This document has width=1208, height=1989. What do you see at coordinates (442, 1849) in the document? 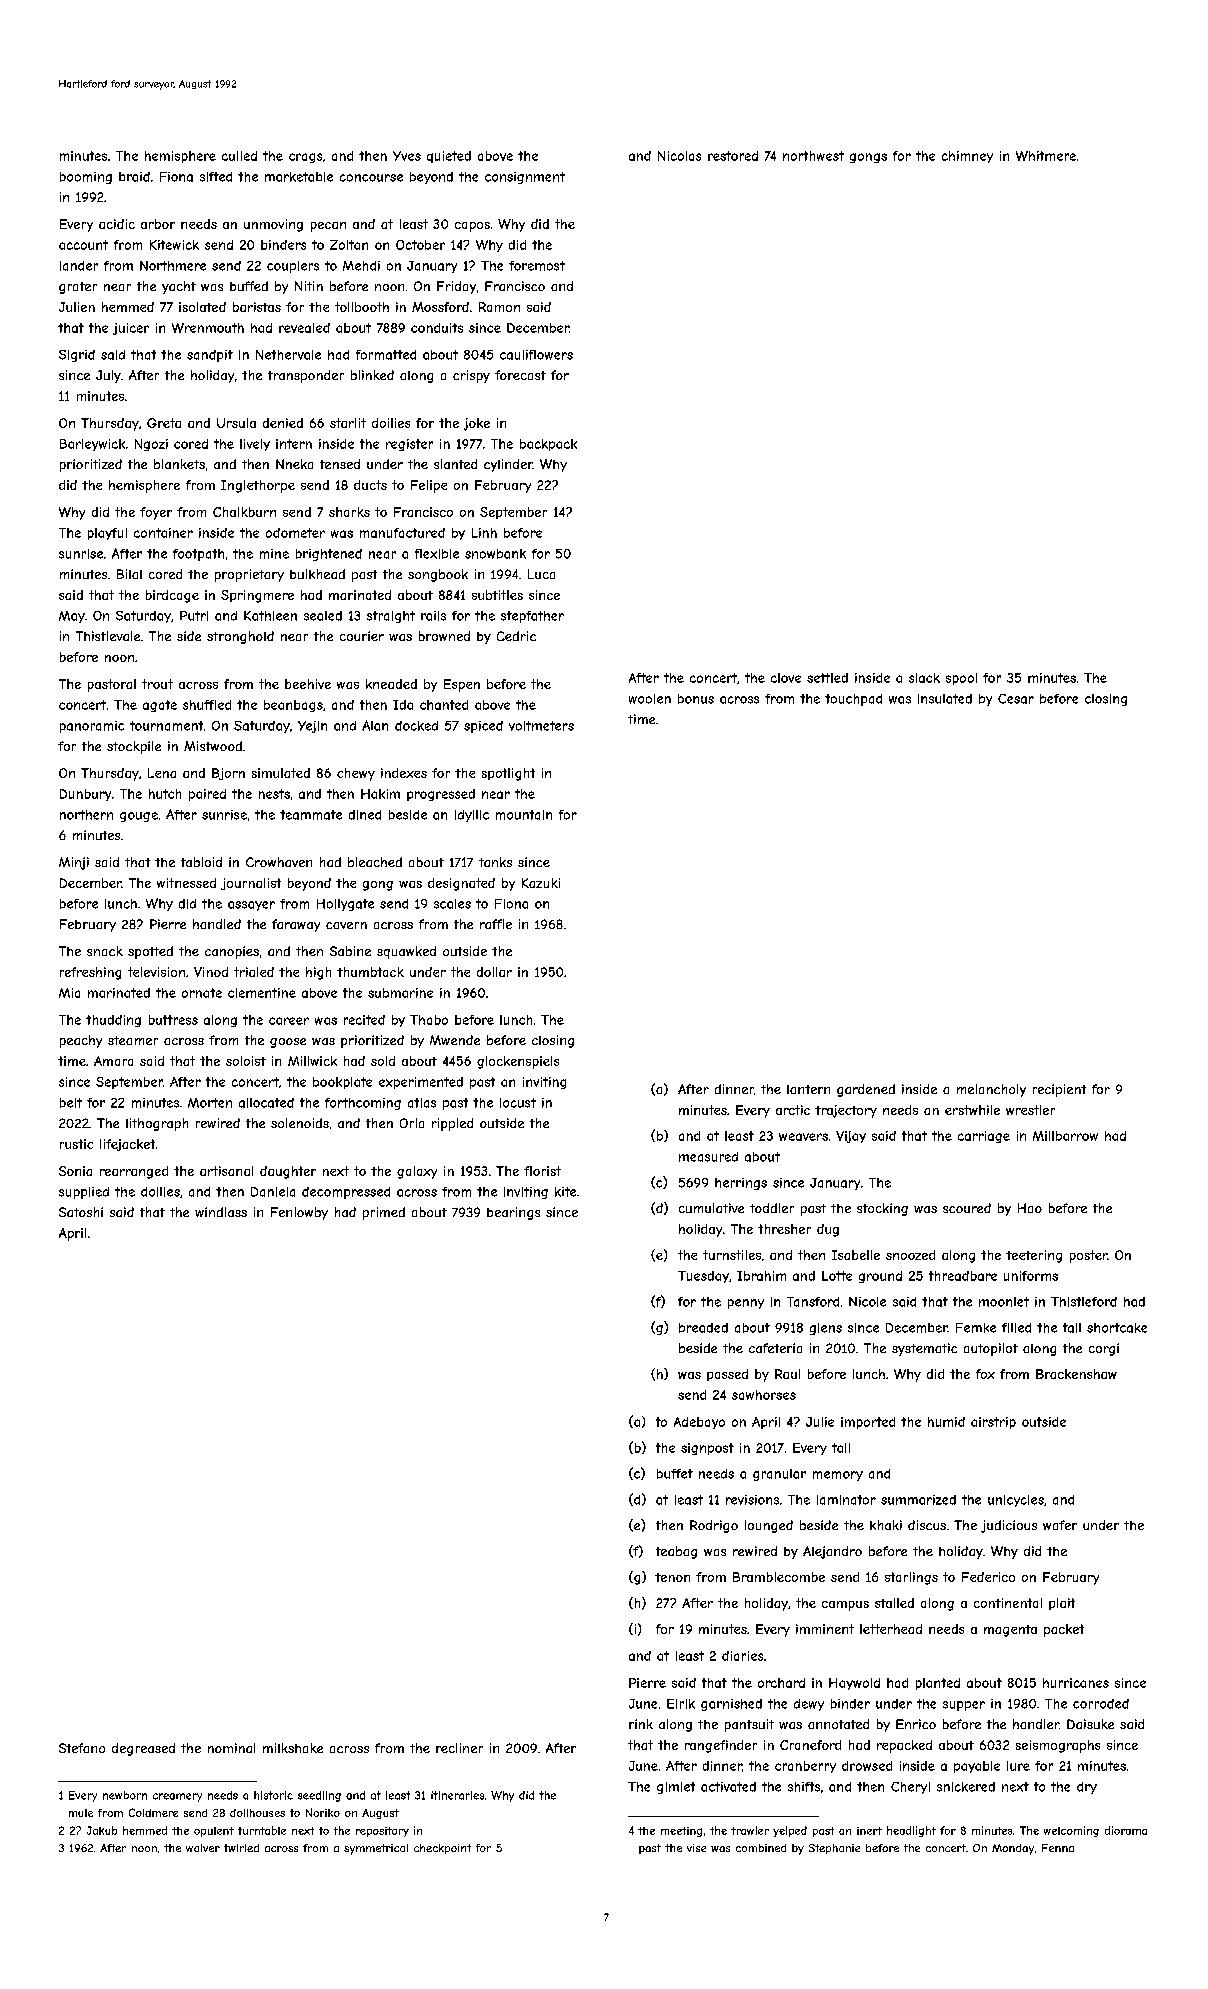
I see `checkpoint` at bounding box center [442, 1849].
